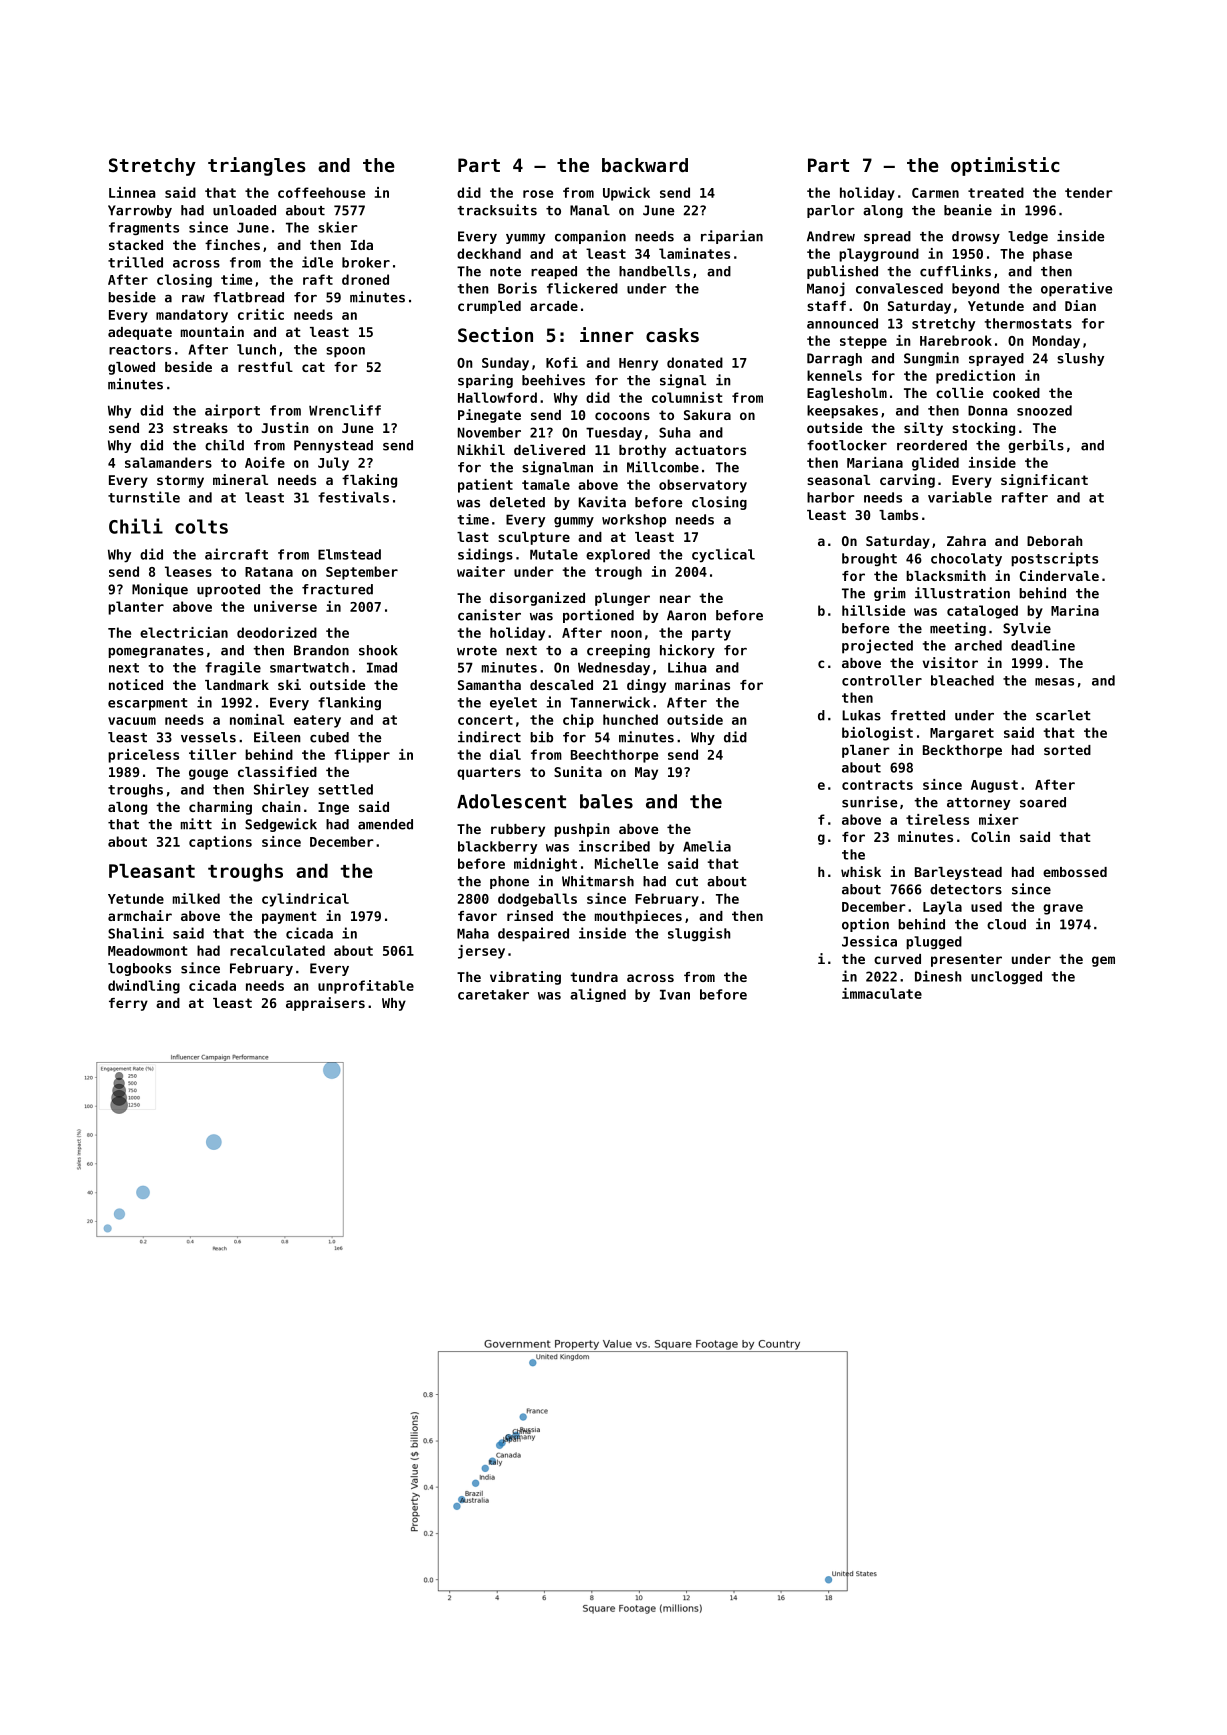 The height and width of the page is (1735, 1227). What do you see at coordinates (932, 445) in the page?
I see `reordered` at bounding box center [932, 445].
